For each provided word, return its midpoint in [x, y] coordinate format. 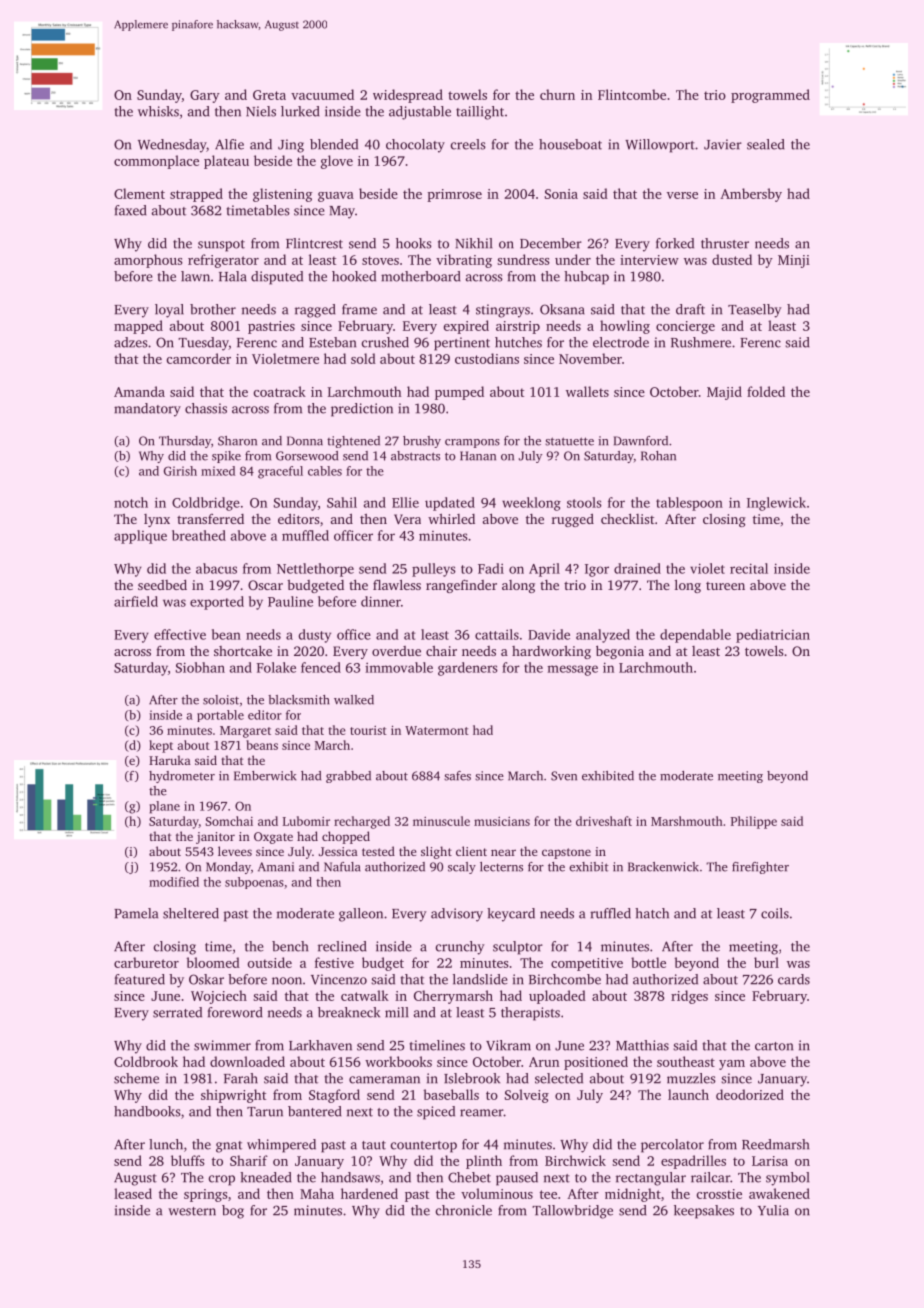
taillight [480, 113]
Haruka [170, 760]
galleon [361, 915]
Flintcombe [632, 94]
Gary [205, 96]
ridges [689, 997]
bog [233, 1212]
